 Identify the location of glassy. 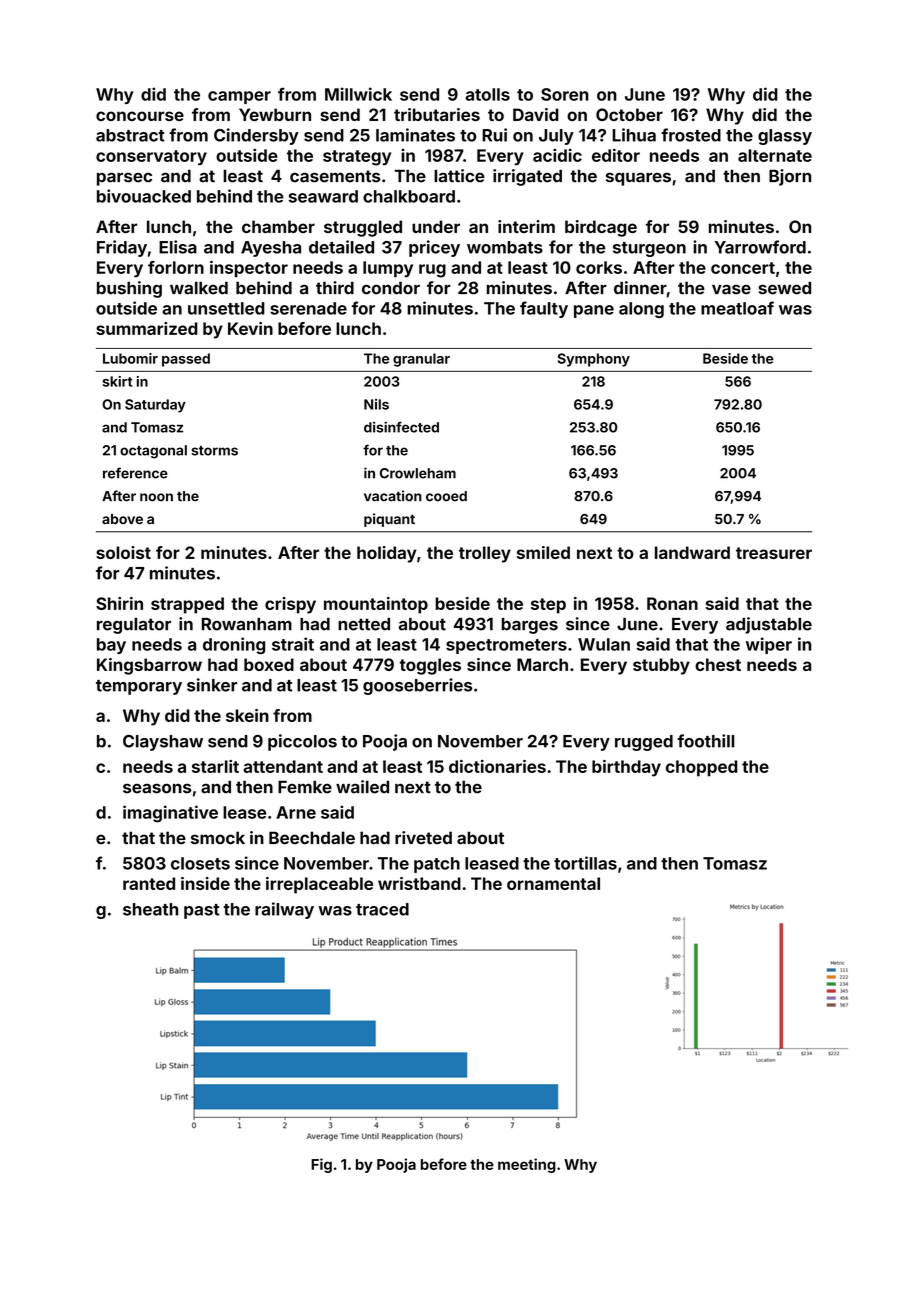
(785, 137).
